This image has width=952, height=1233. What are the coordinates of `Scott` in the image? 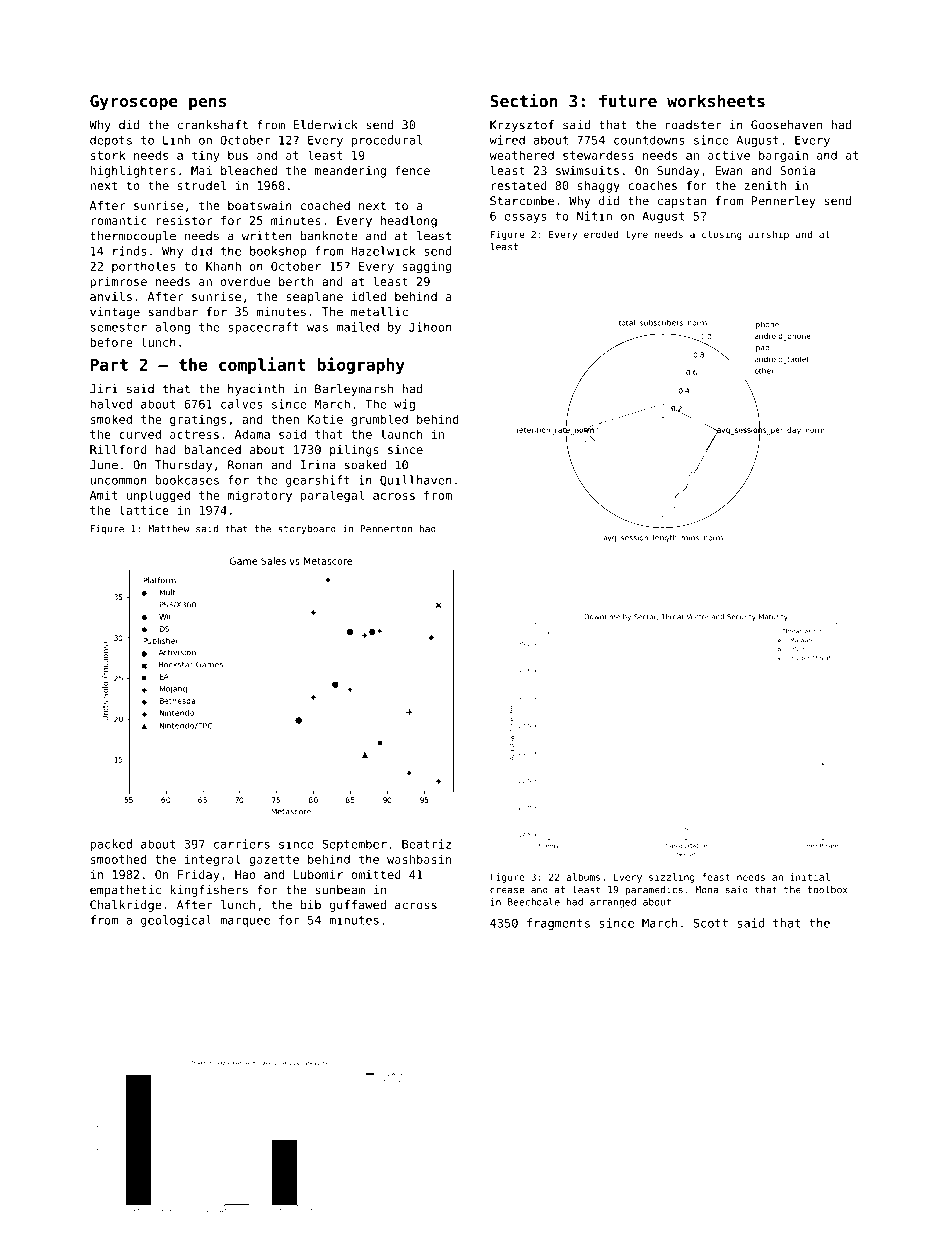 It's located at (710, 923).
